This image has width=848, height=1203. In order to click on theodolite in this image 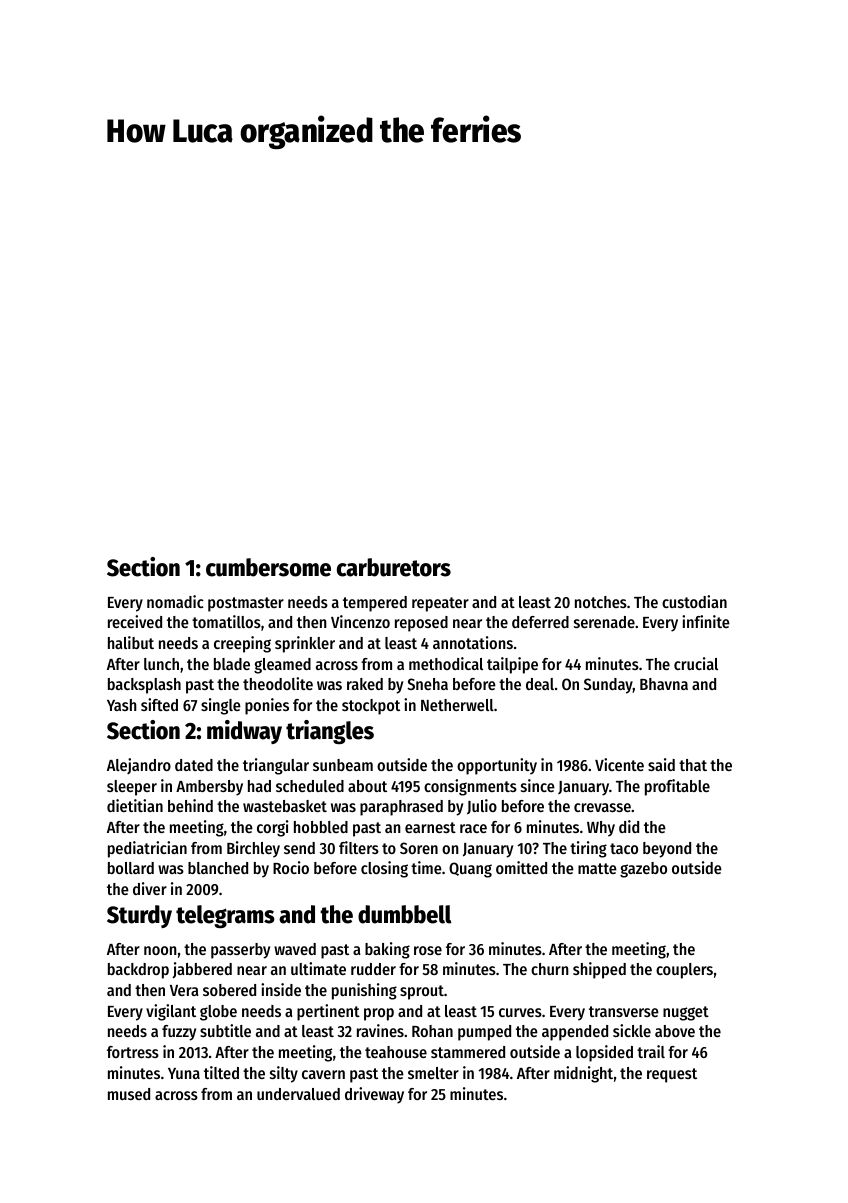, I will do `click(278, 683)`.
